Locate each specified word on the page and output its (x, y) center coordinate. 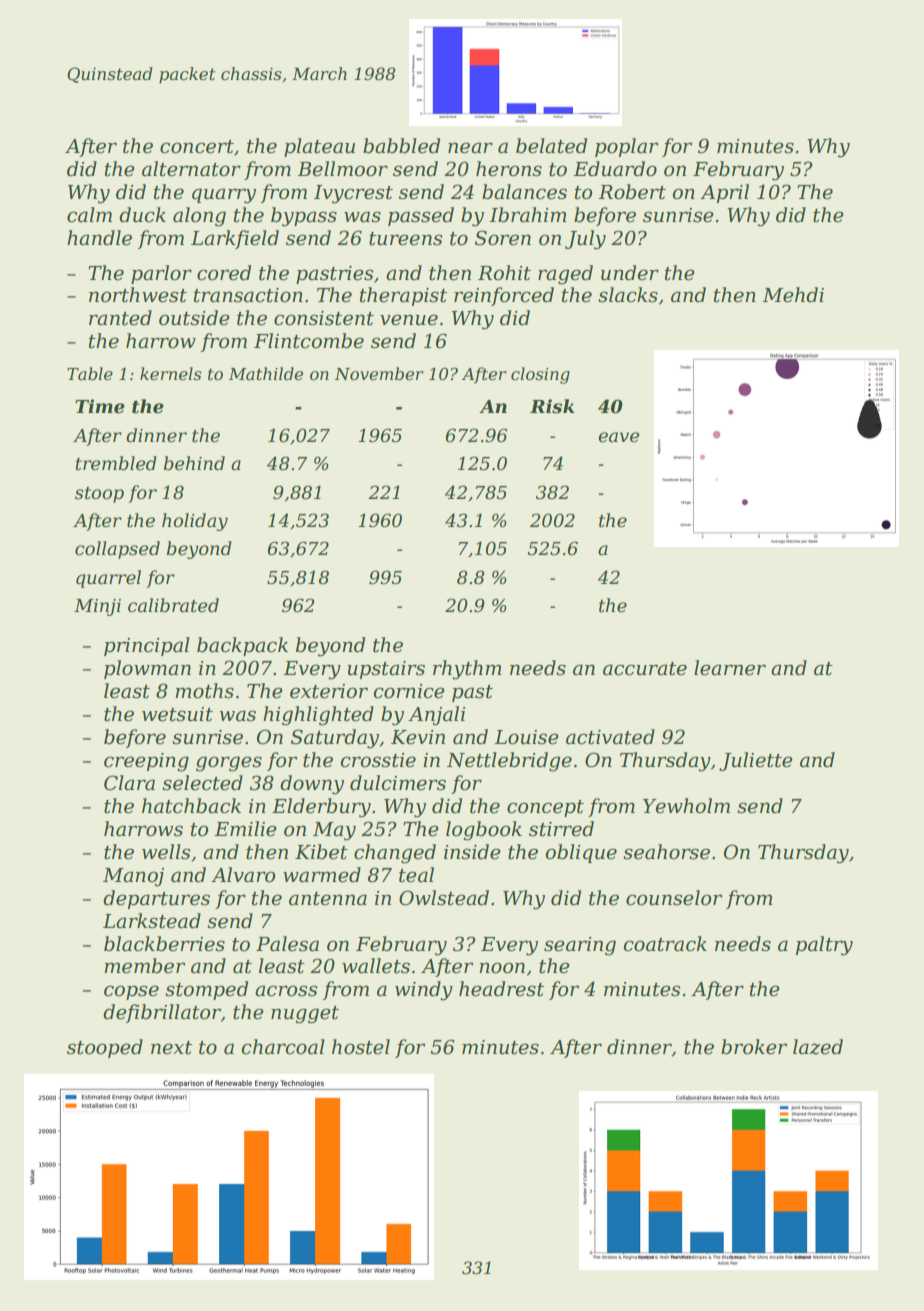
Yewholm (686, 806)
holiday (195, 522)
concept (545, 808)
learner (730, 668)
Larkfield (235, 239)
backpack (242, 646)
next (171, 1048)
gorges (229, 764)
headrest (501, 989)
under (630, 273)
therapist (403, 296)
